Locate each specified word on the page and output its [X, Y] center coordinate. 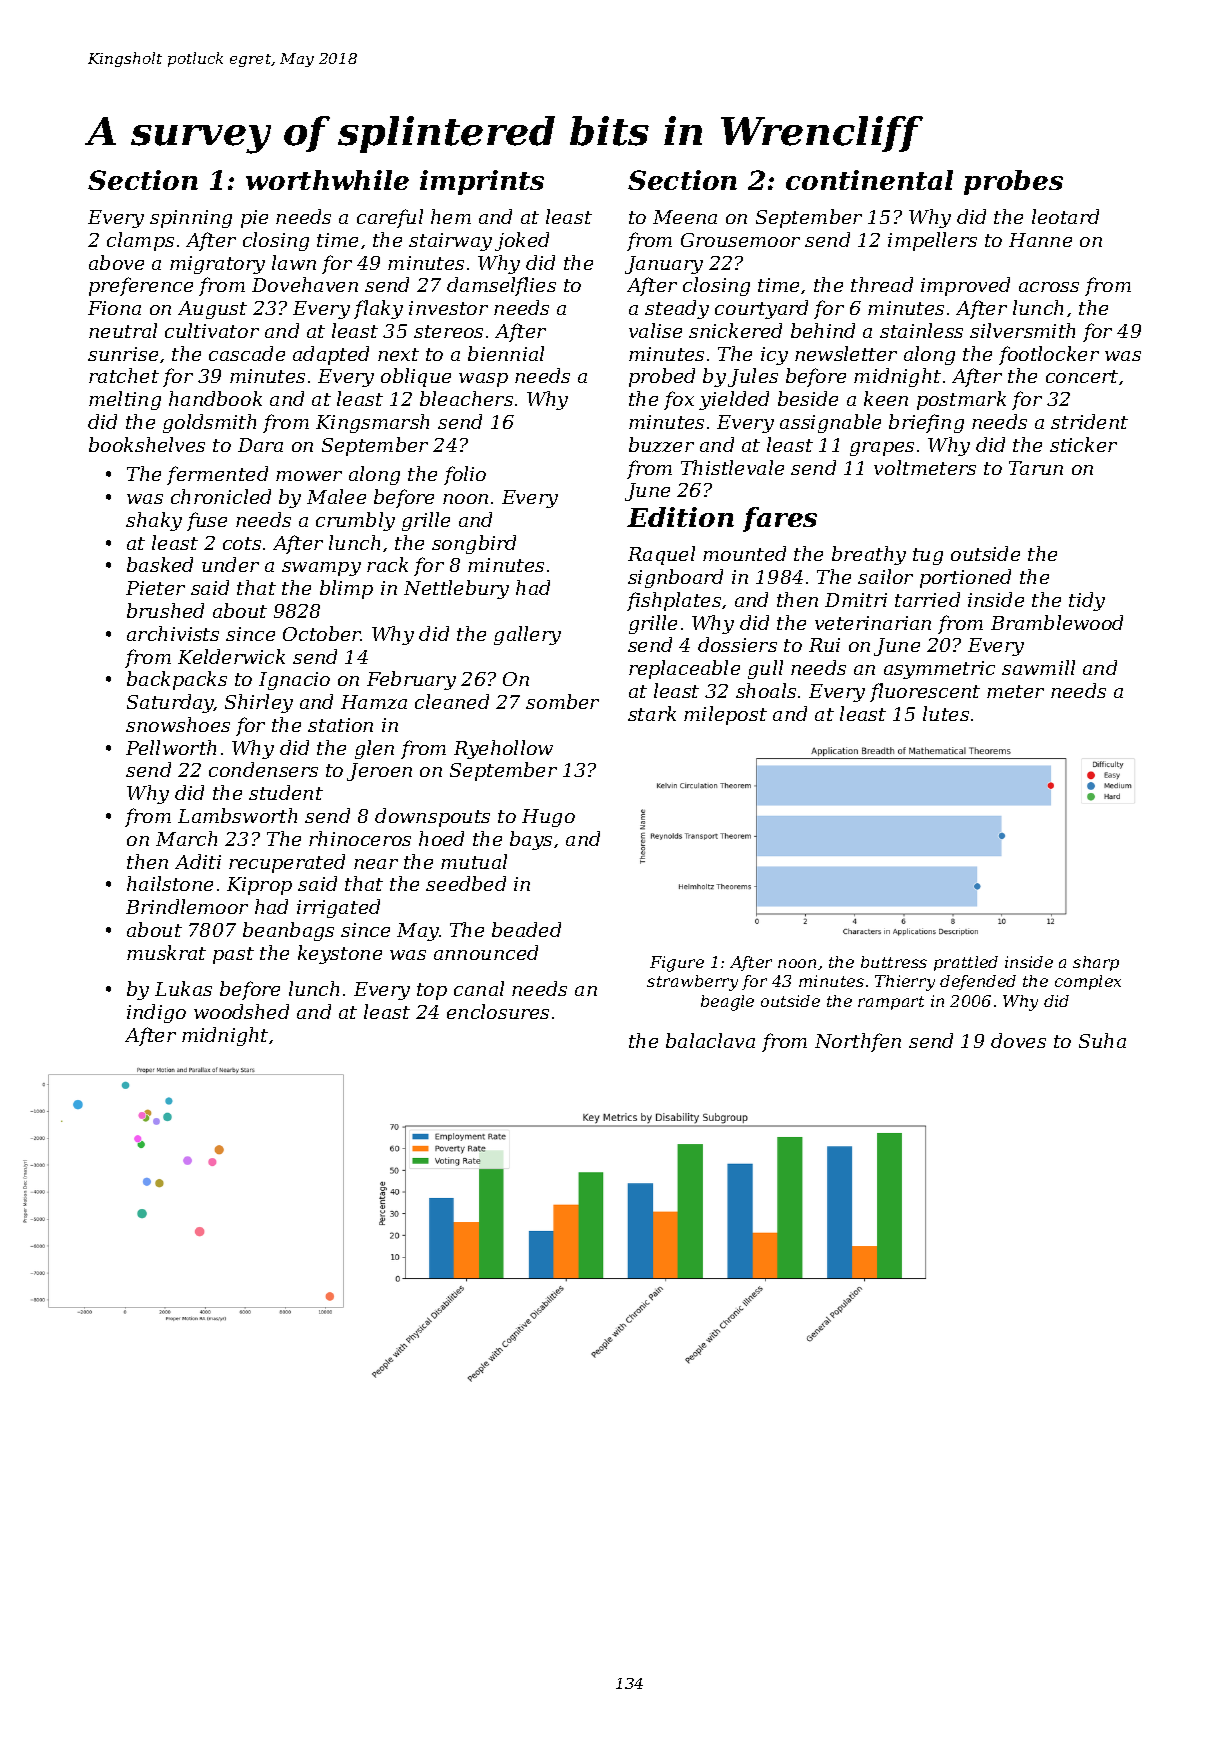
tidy [1087, 601]
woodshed [241, 1011]
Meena [685, 217]
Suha [1102, 1040]
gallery [527, 635]
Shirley [259, 703]
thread [882, 284]
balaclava [710, 1040]
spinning [191, 219]
